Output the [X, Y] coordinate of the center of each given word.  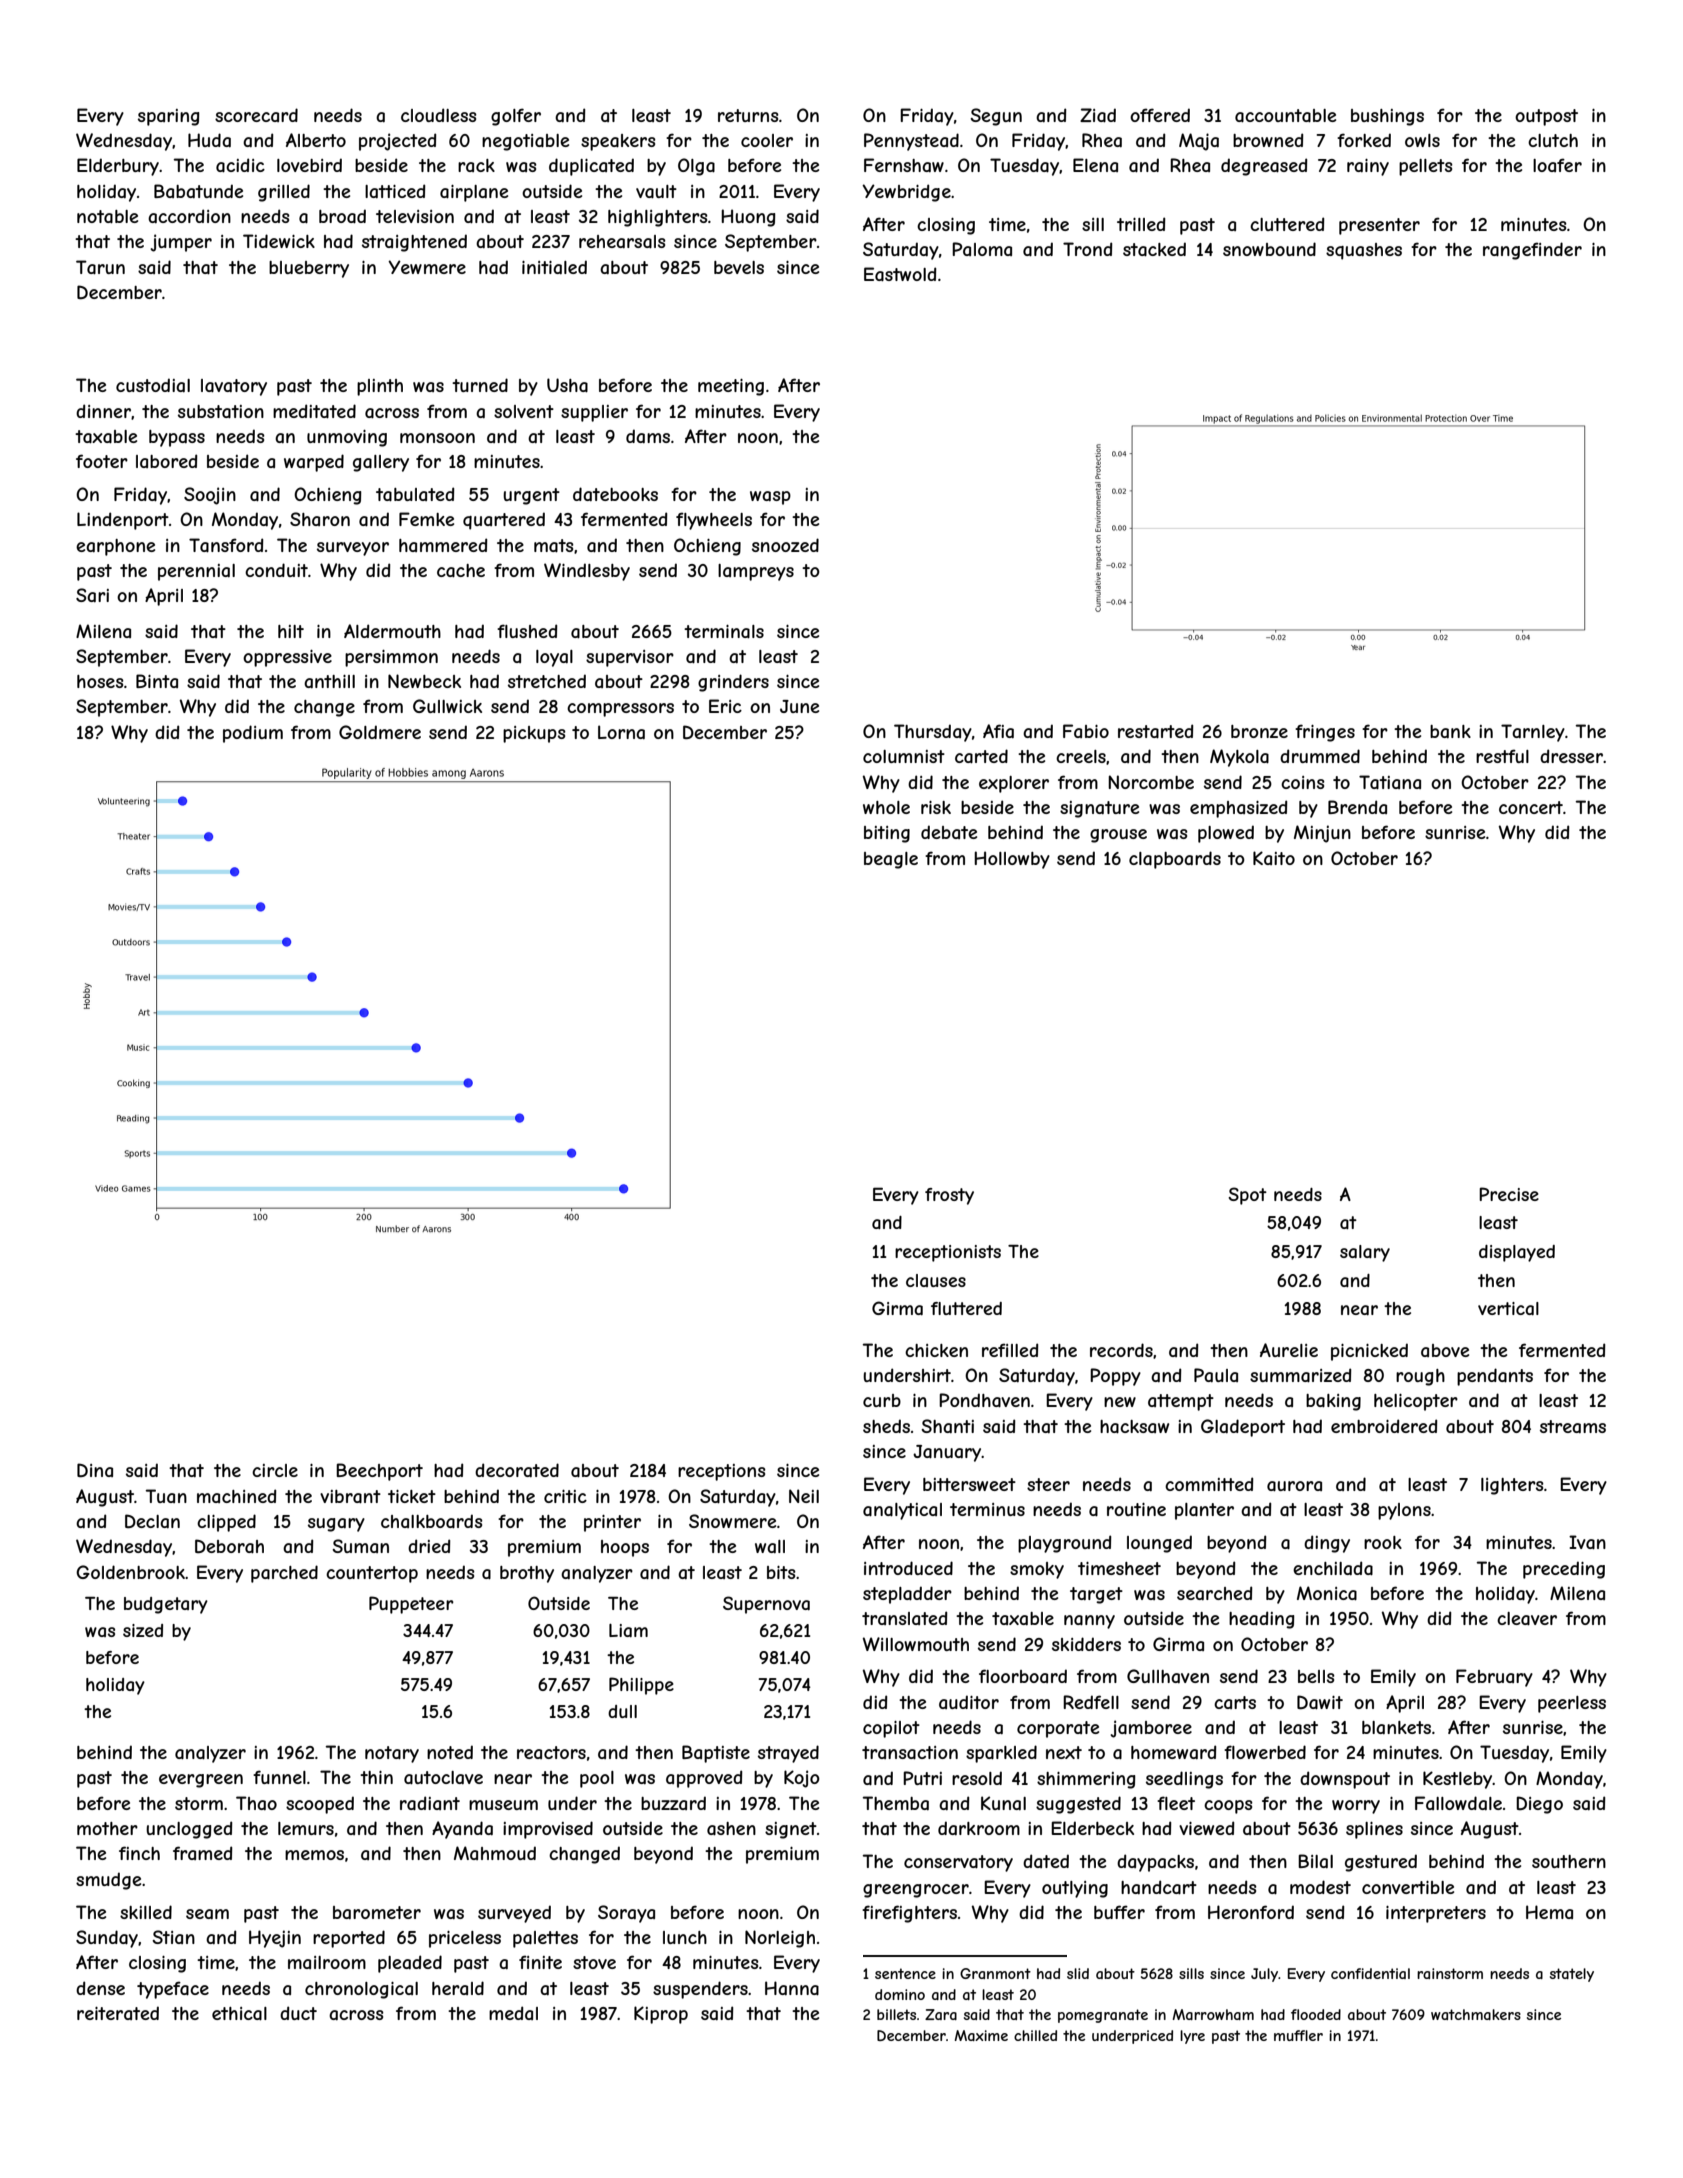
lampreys [756, 572]
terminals [724, 632]
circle [275, 1470]
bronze [1259, 731]
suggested [1078, 1805]
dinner [103, 411]
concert [1531, 807]
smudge [108, 1881]
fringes [1325, 733]
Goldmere [380, 732]
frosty [949, 1196]
